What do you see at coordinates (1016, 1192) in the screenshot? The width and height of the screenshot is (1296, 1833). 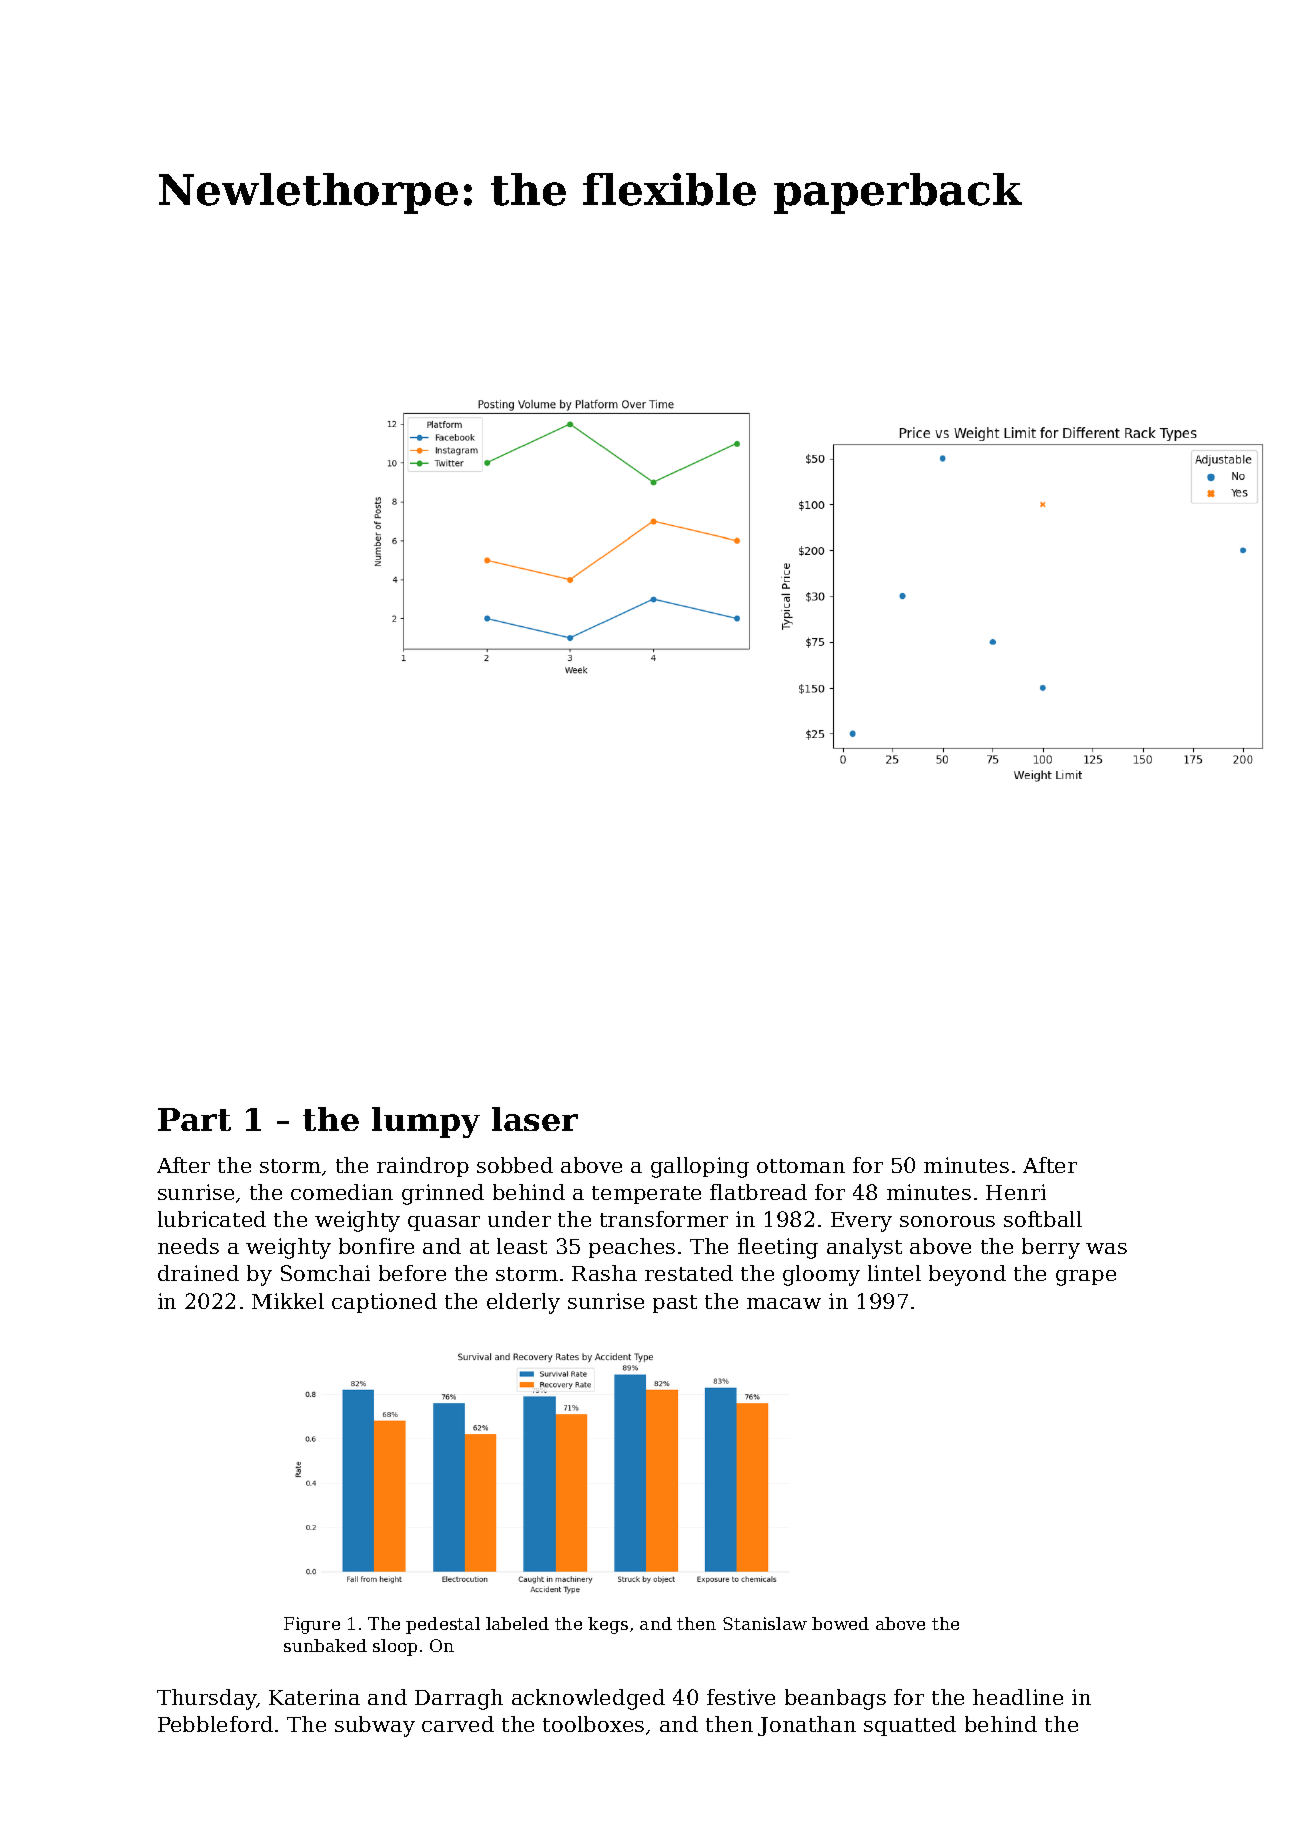 I see `Henri` at bounding box center [1016, 1192].
